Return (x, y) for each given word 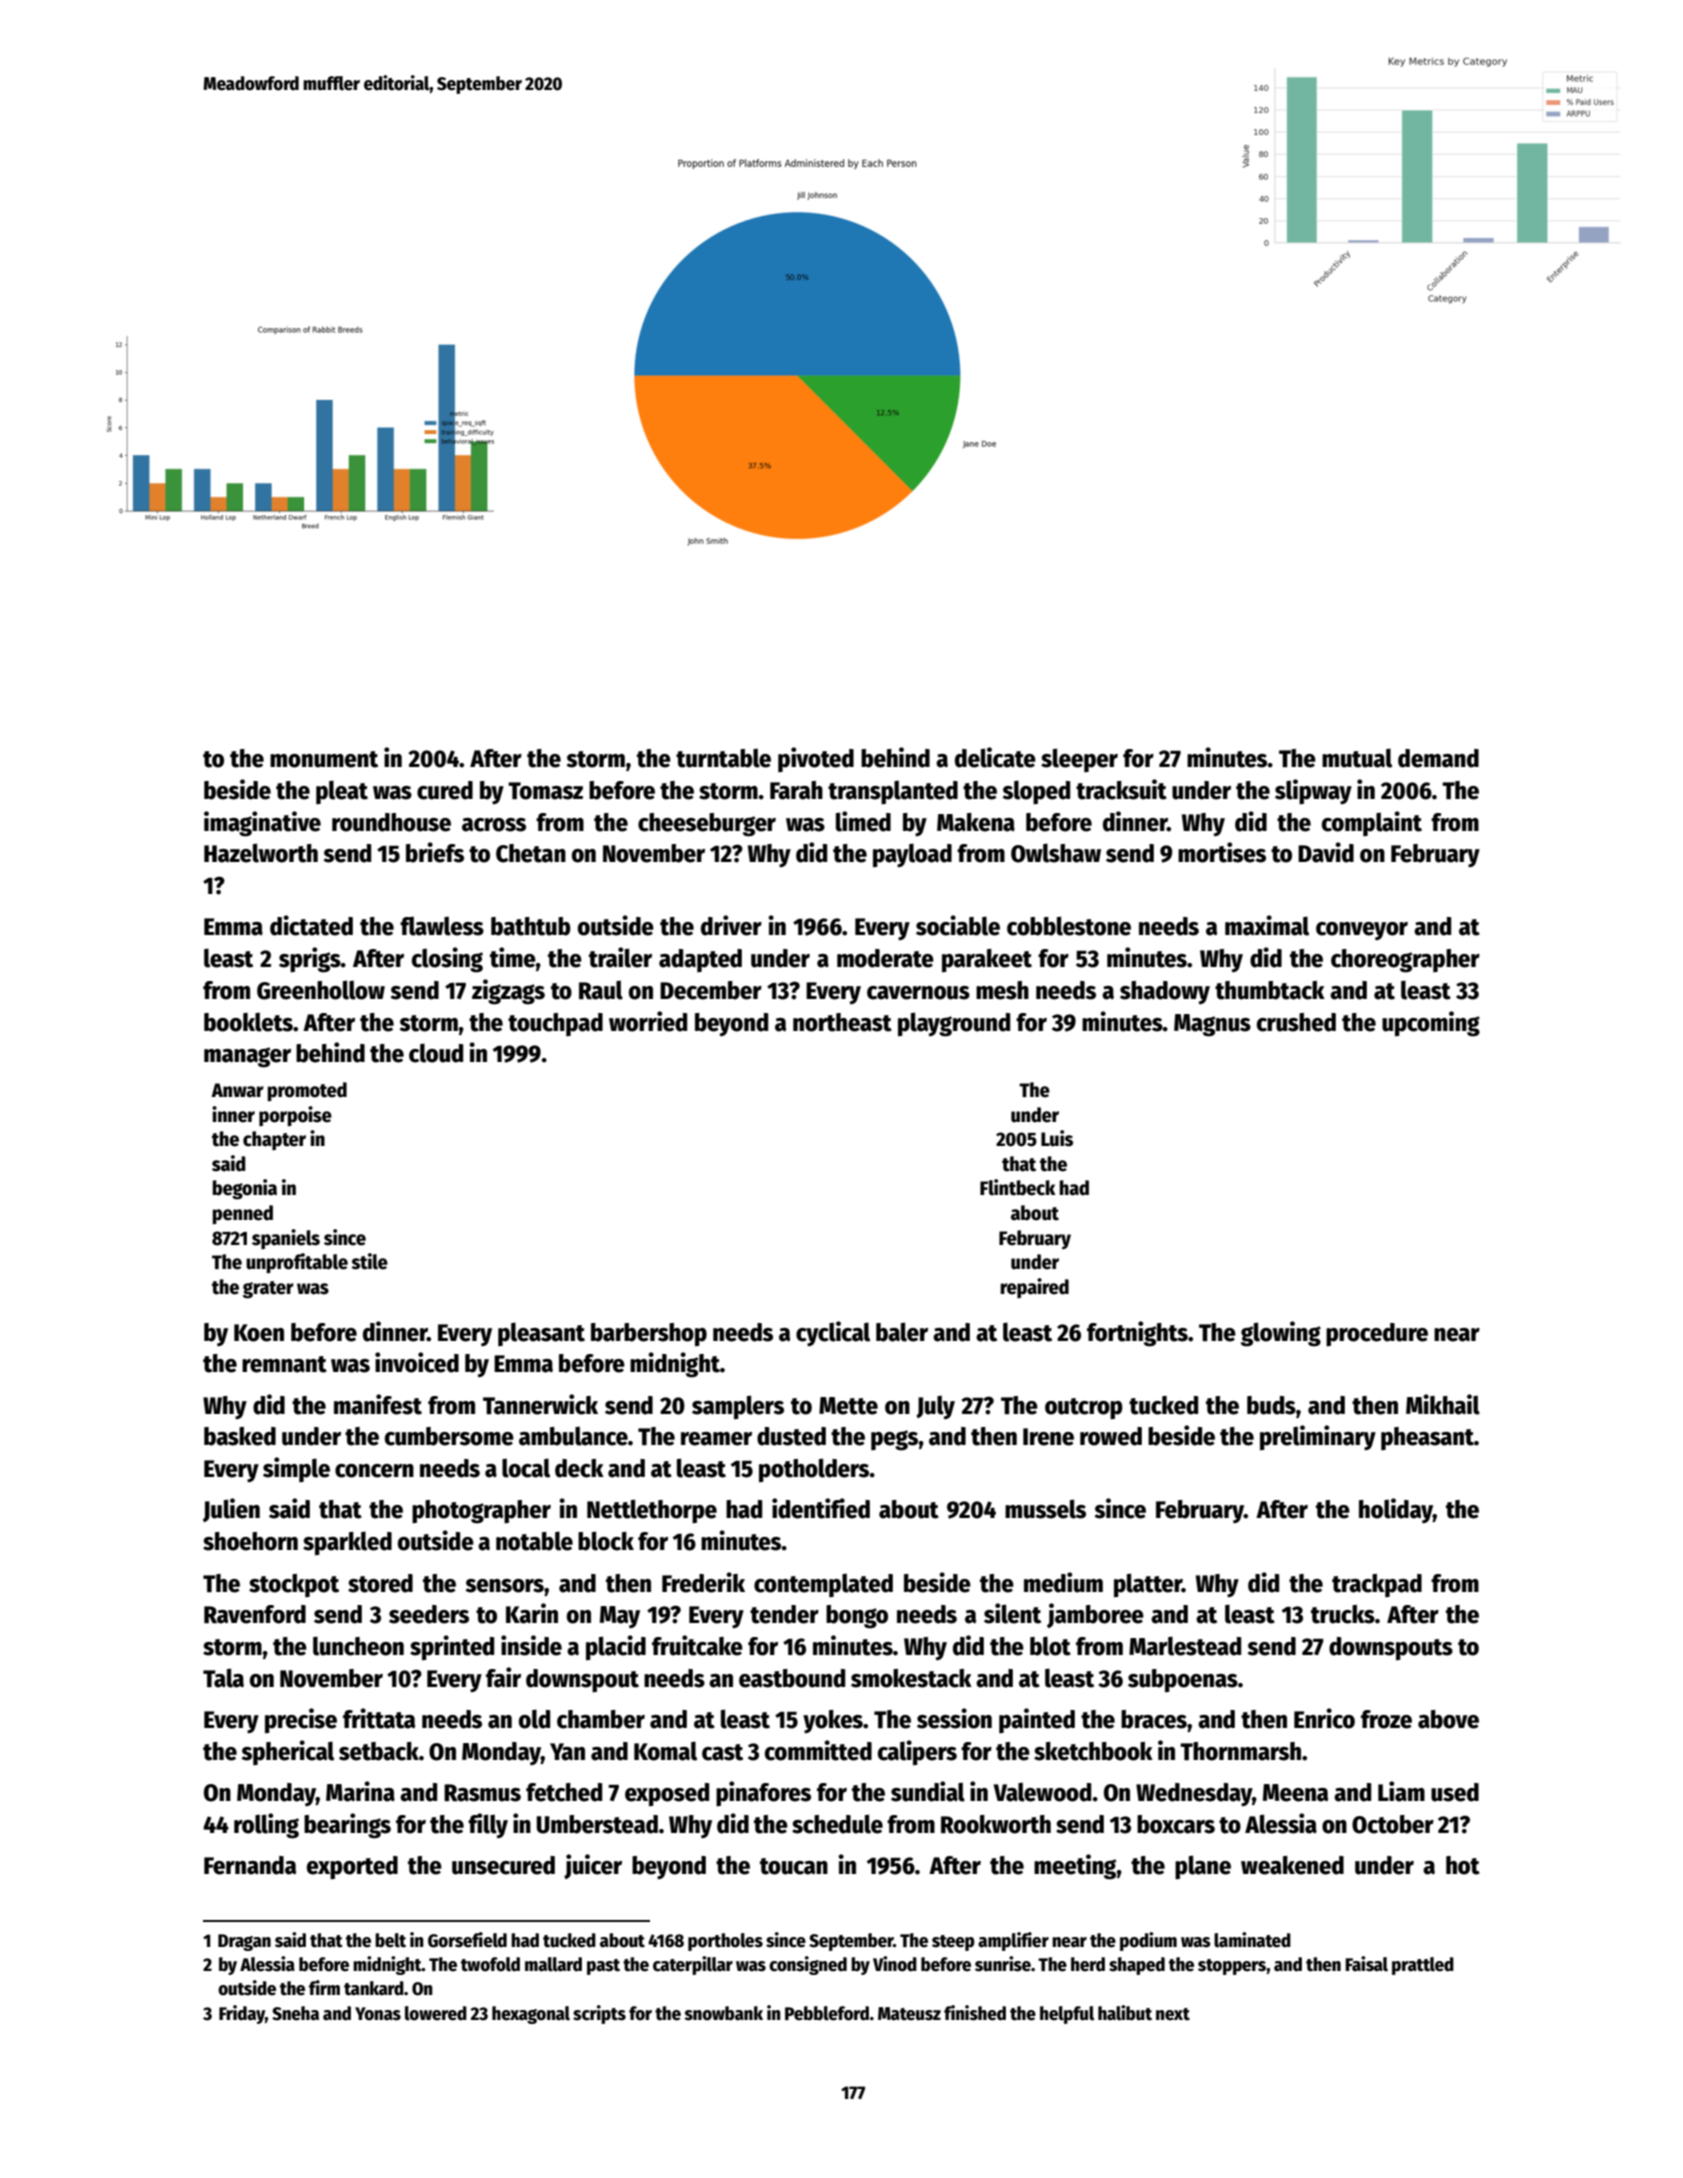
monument (324, 759)
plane (1203, 1867)
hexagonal (531, 2015)
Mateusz (909, 2014)
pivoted (816, 759)
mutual (1357, 758)
